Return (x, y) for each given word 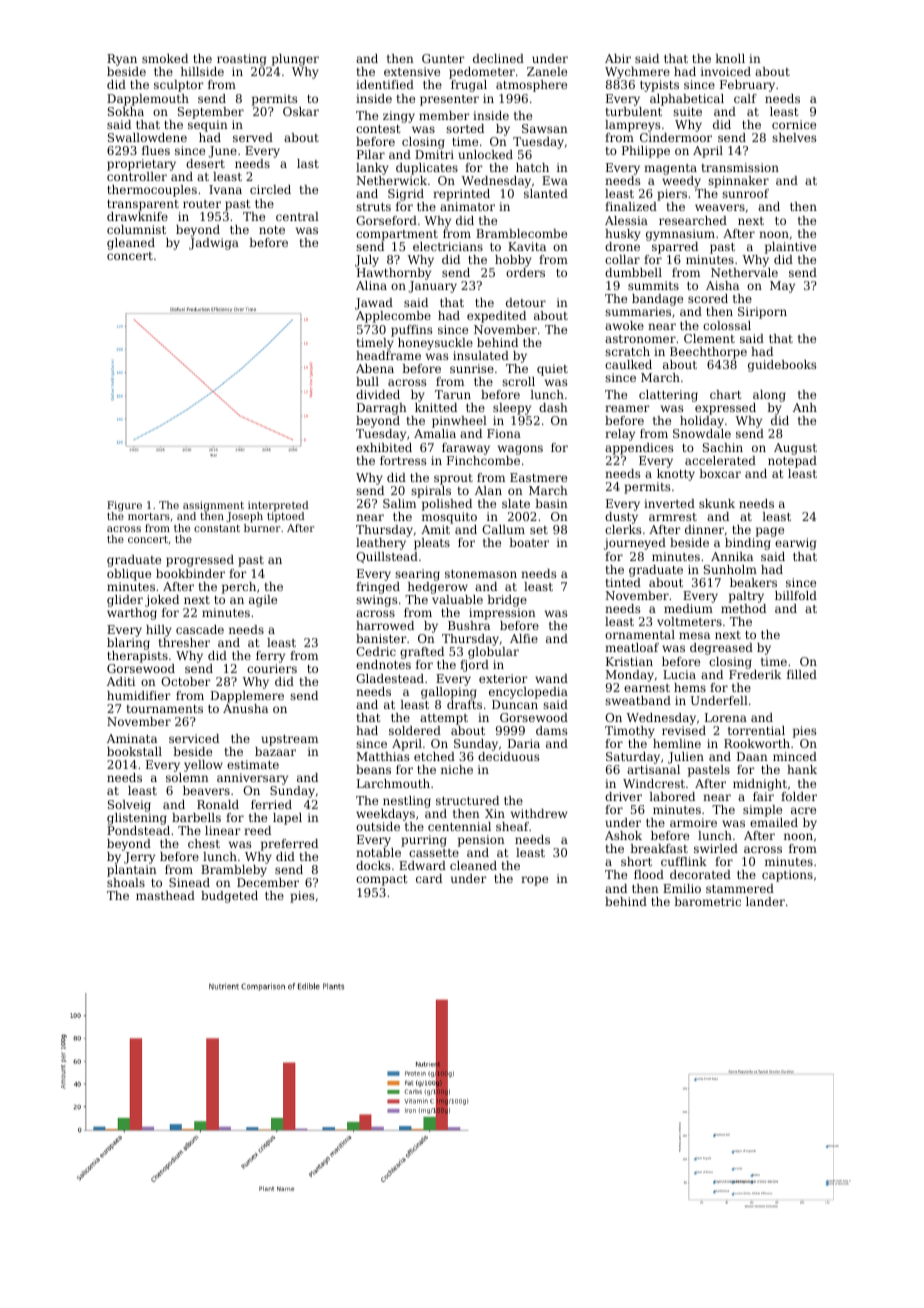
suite (687, 111)
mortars (149, 516)
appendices (639, 449)
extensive (412, 71)
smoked (165, 58)
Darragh (382, 409)
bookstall (134, 751)
